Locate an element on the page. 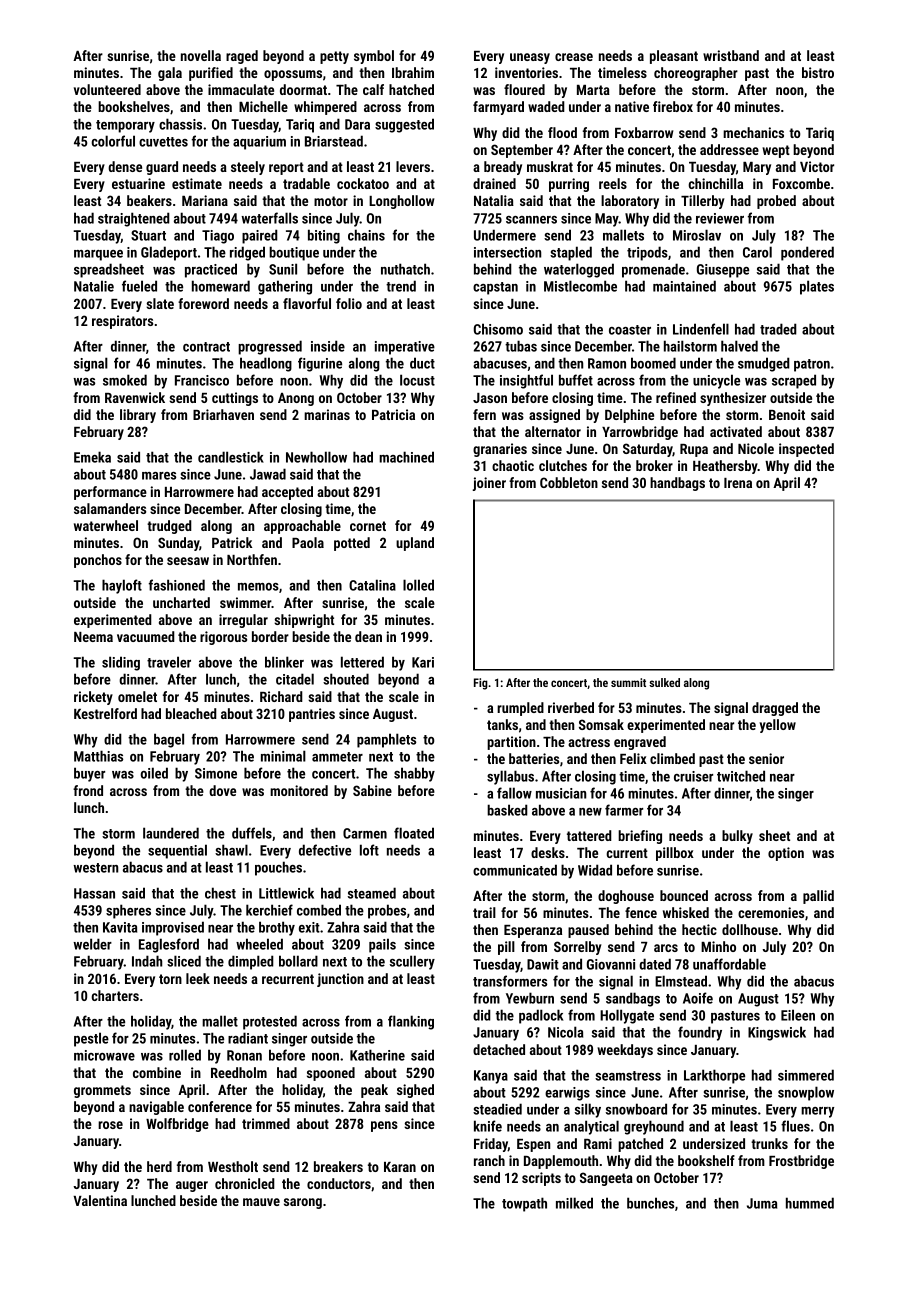 The width and height of the document is (908, 1316). Mariana is located at coordinates (205, 200).
